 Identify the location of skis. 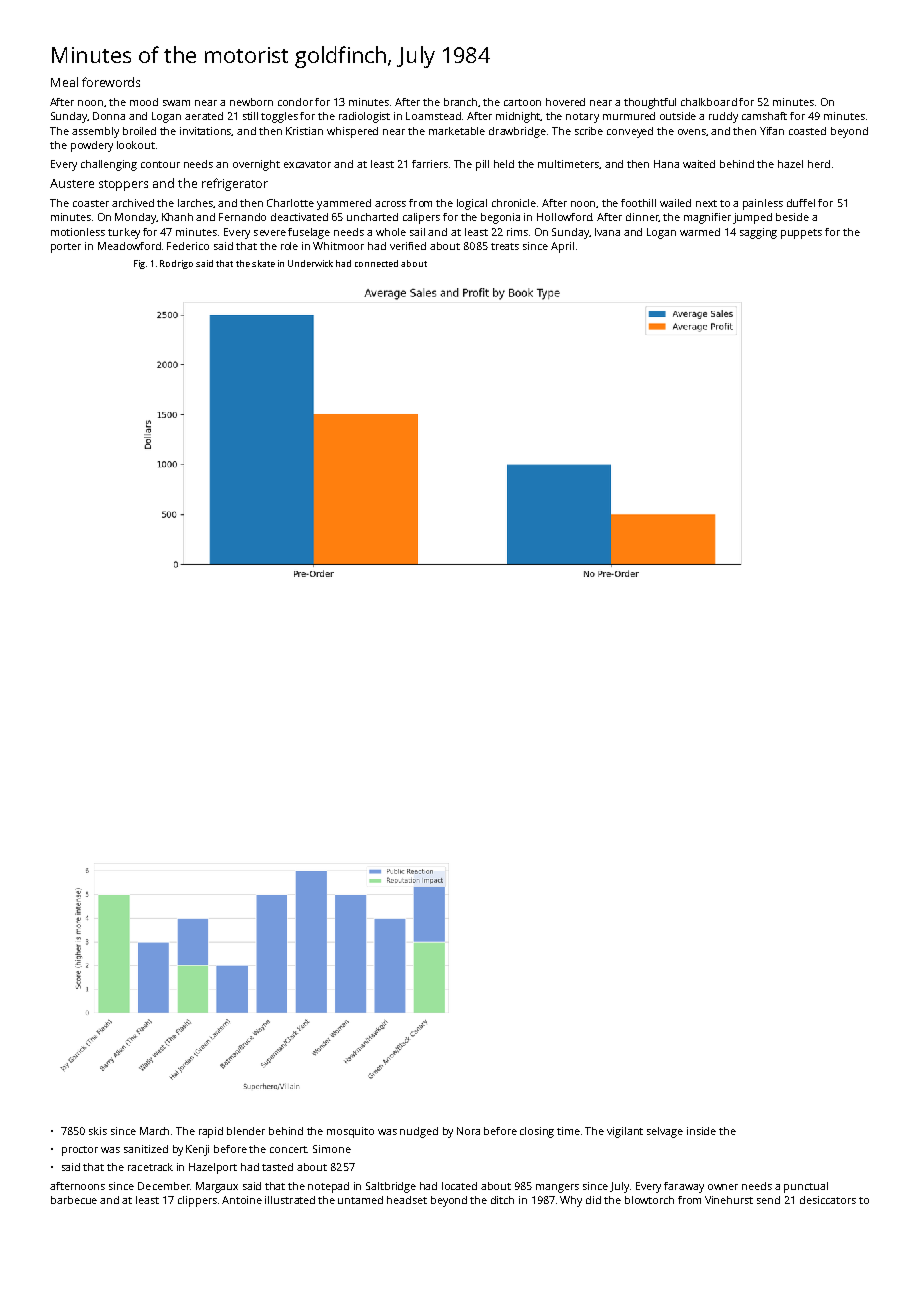
(98, 1131).
